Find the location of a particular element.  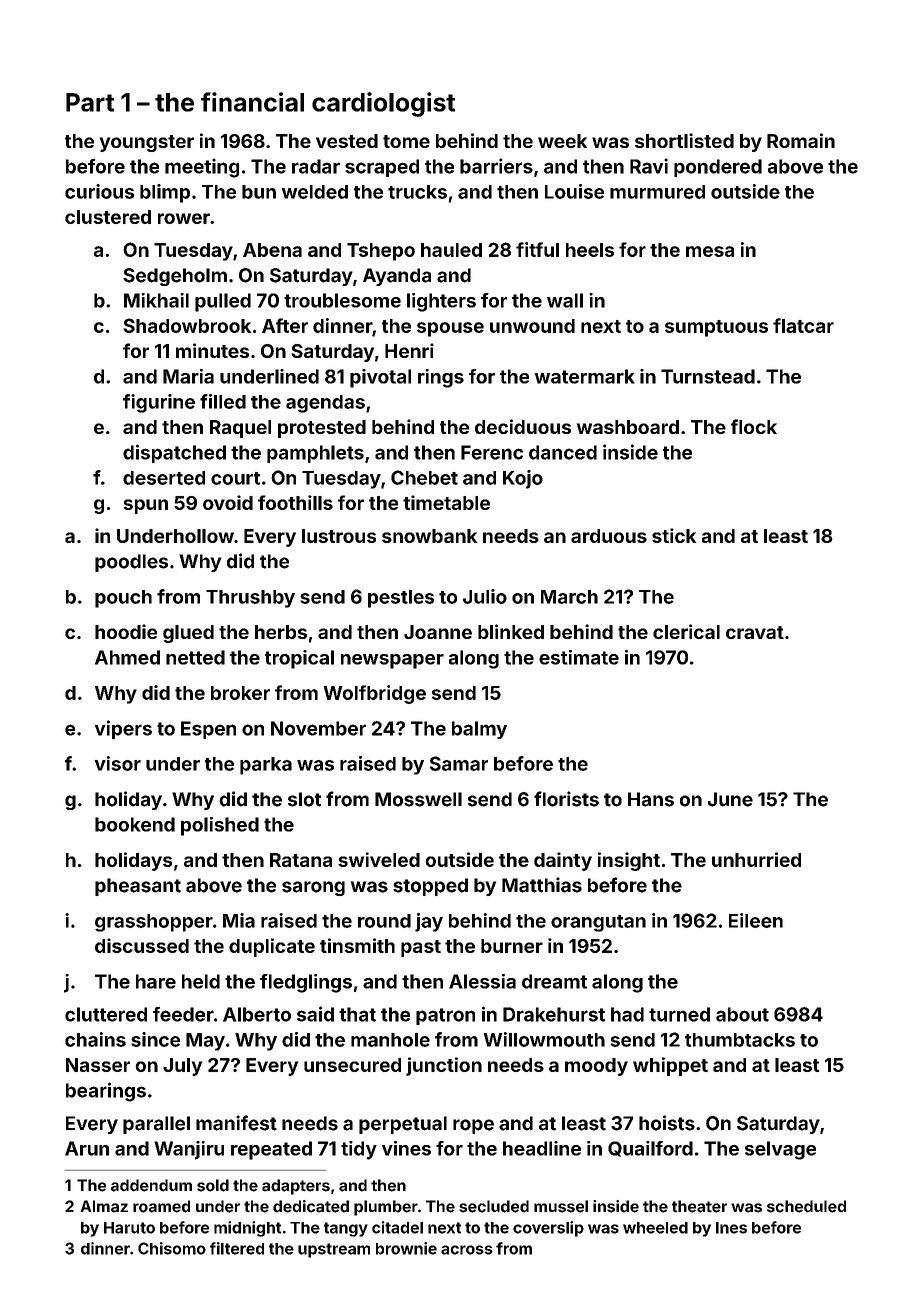

bun is located at coordinates (259, 192).
